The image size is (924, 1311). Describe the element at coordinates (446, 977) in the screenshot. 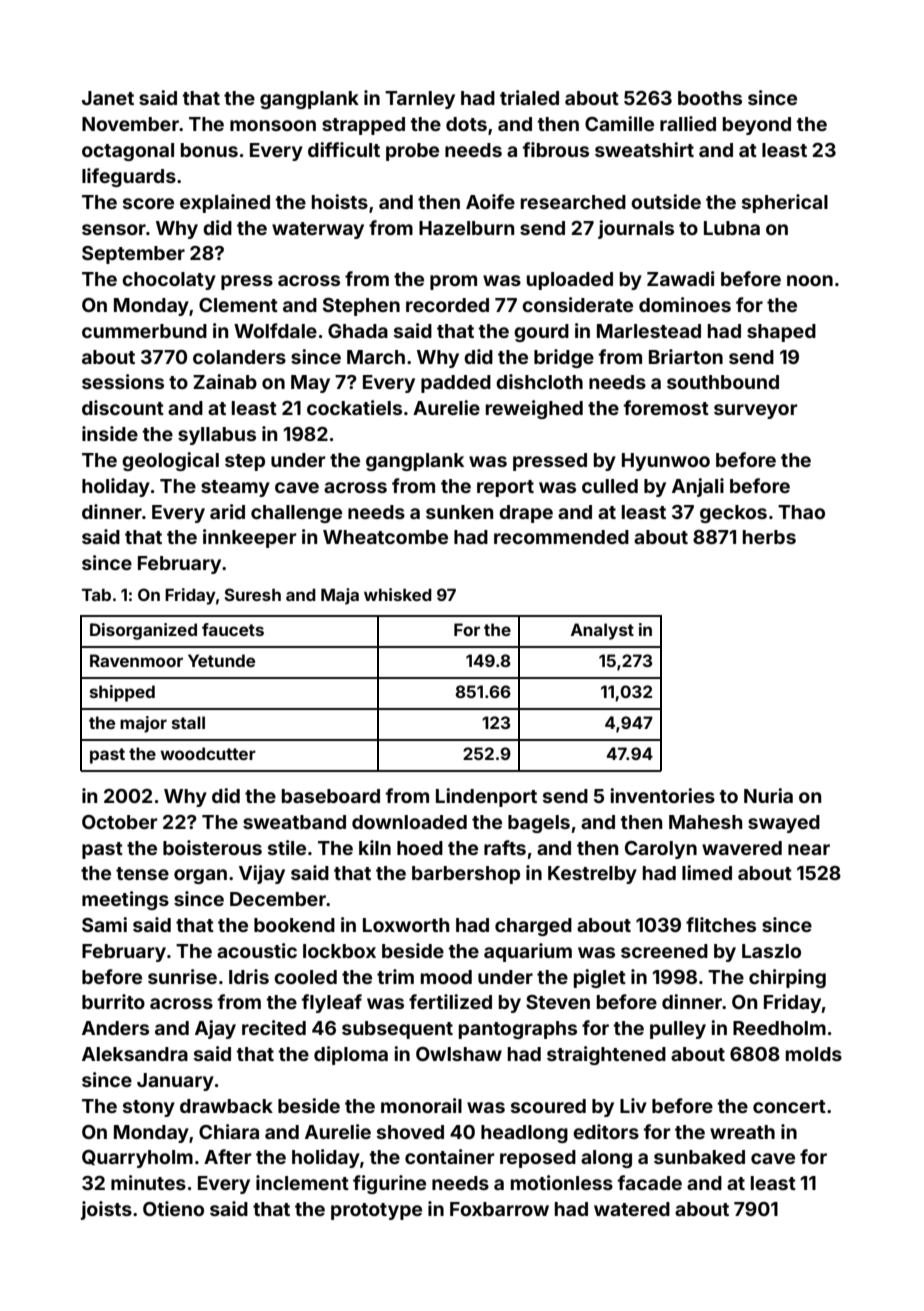

I see `mood` at that location.
